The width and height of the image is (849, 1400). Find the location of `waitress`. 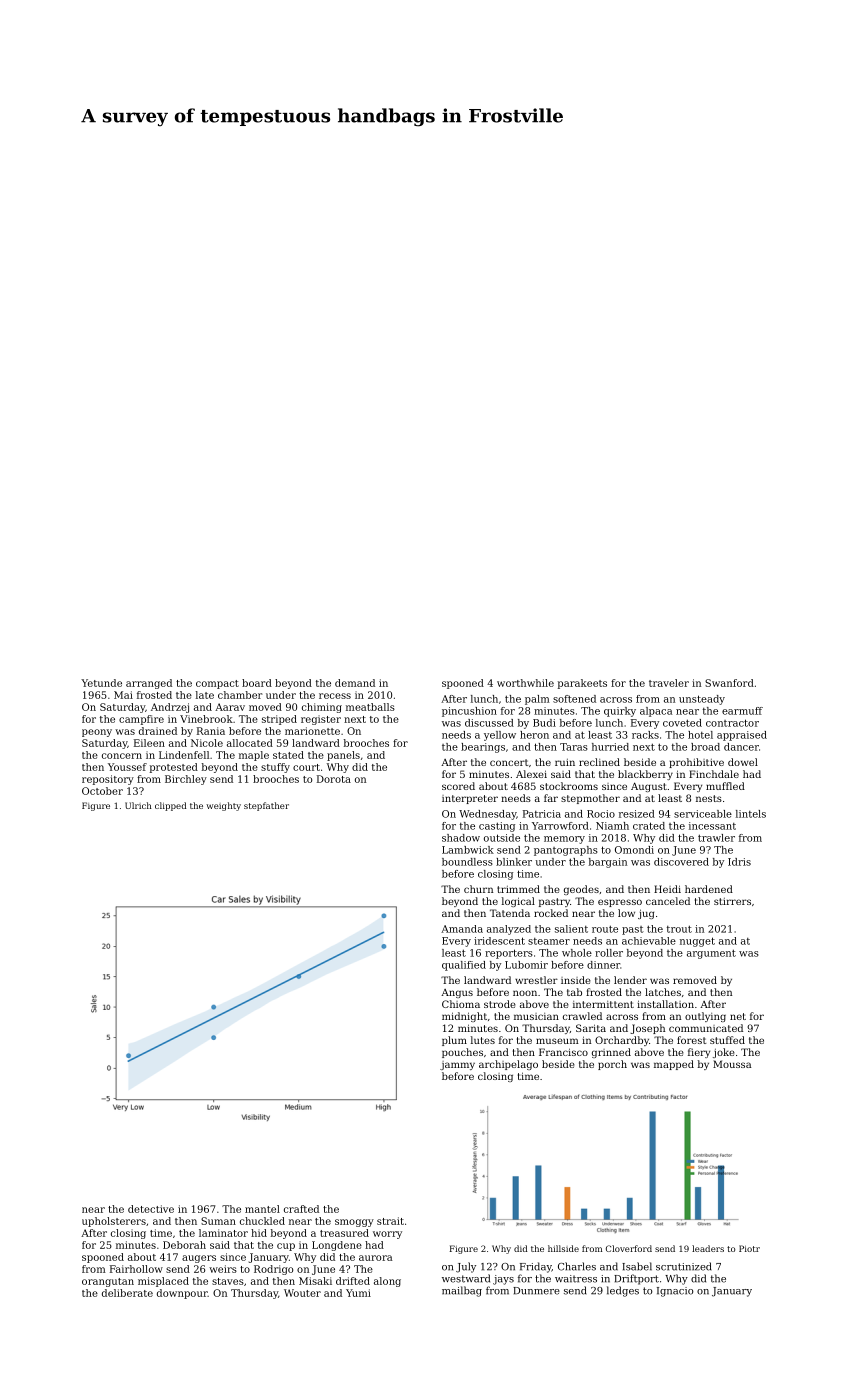

waitress is located at coordinates (576, 1279).
